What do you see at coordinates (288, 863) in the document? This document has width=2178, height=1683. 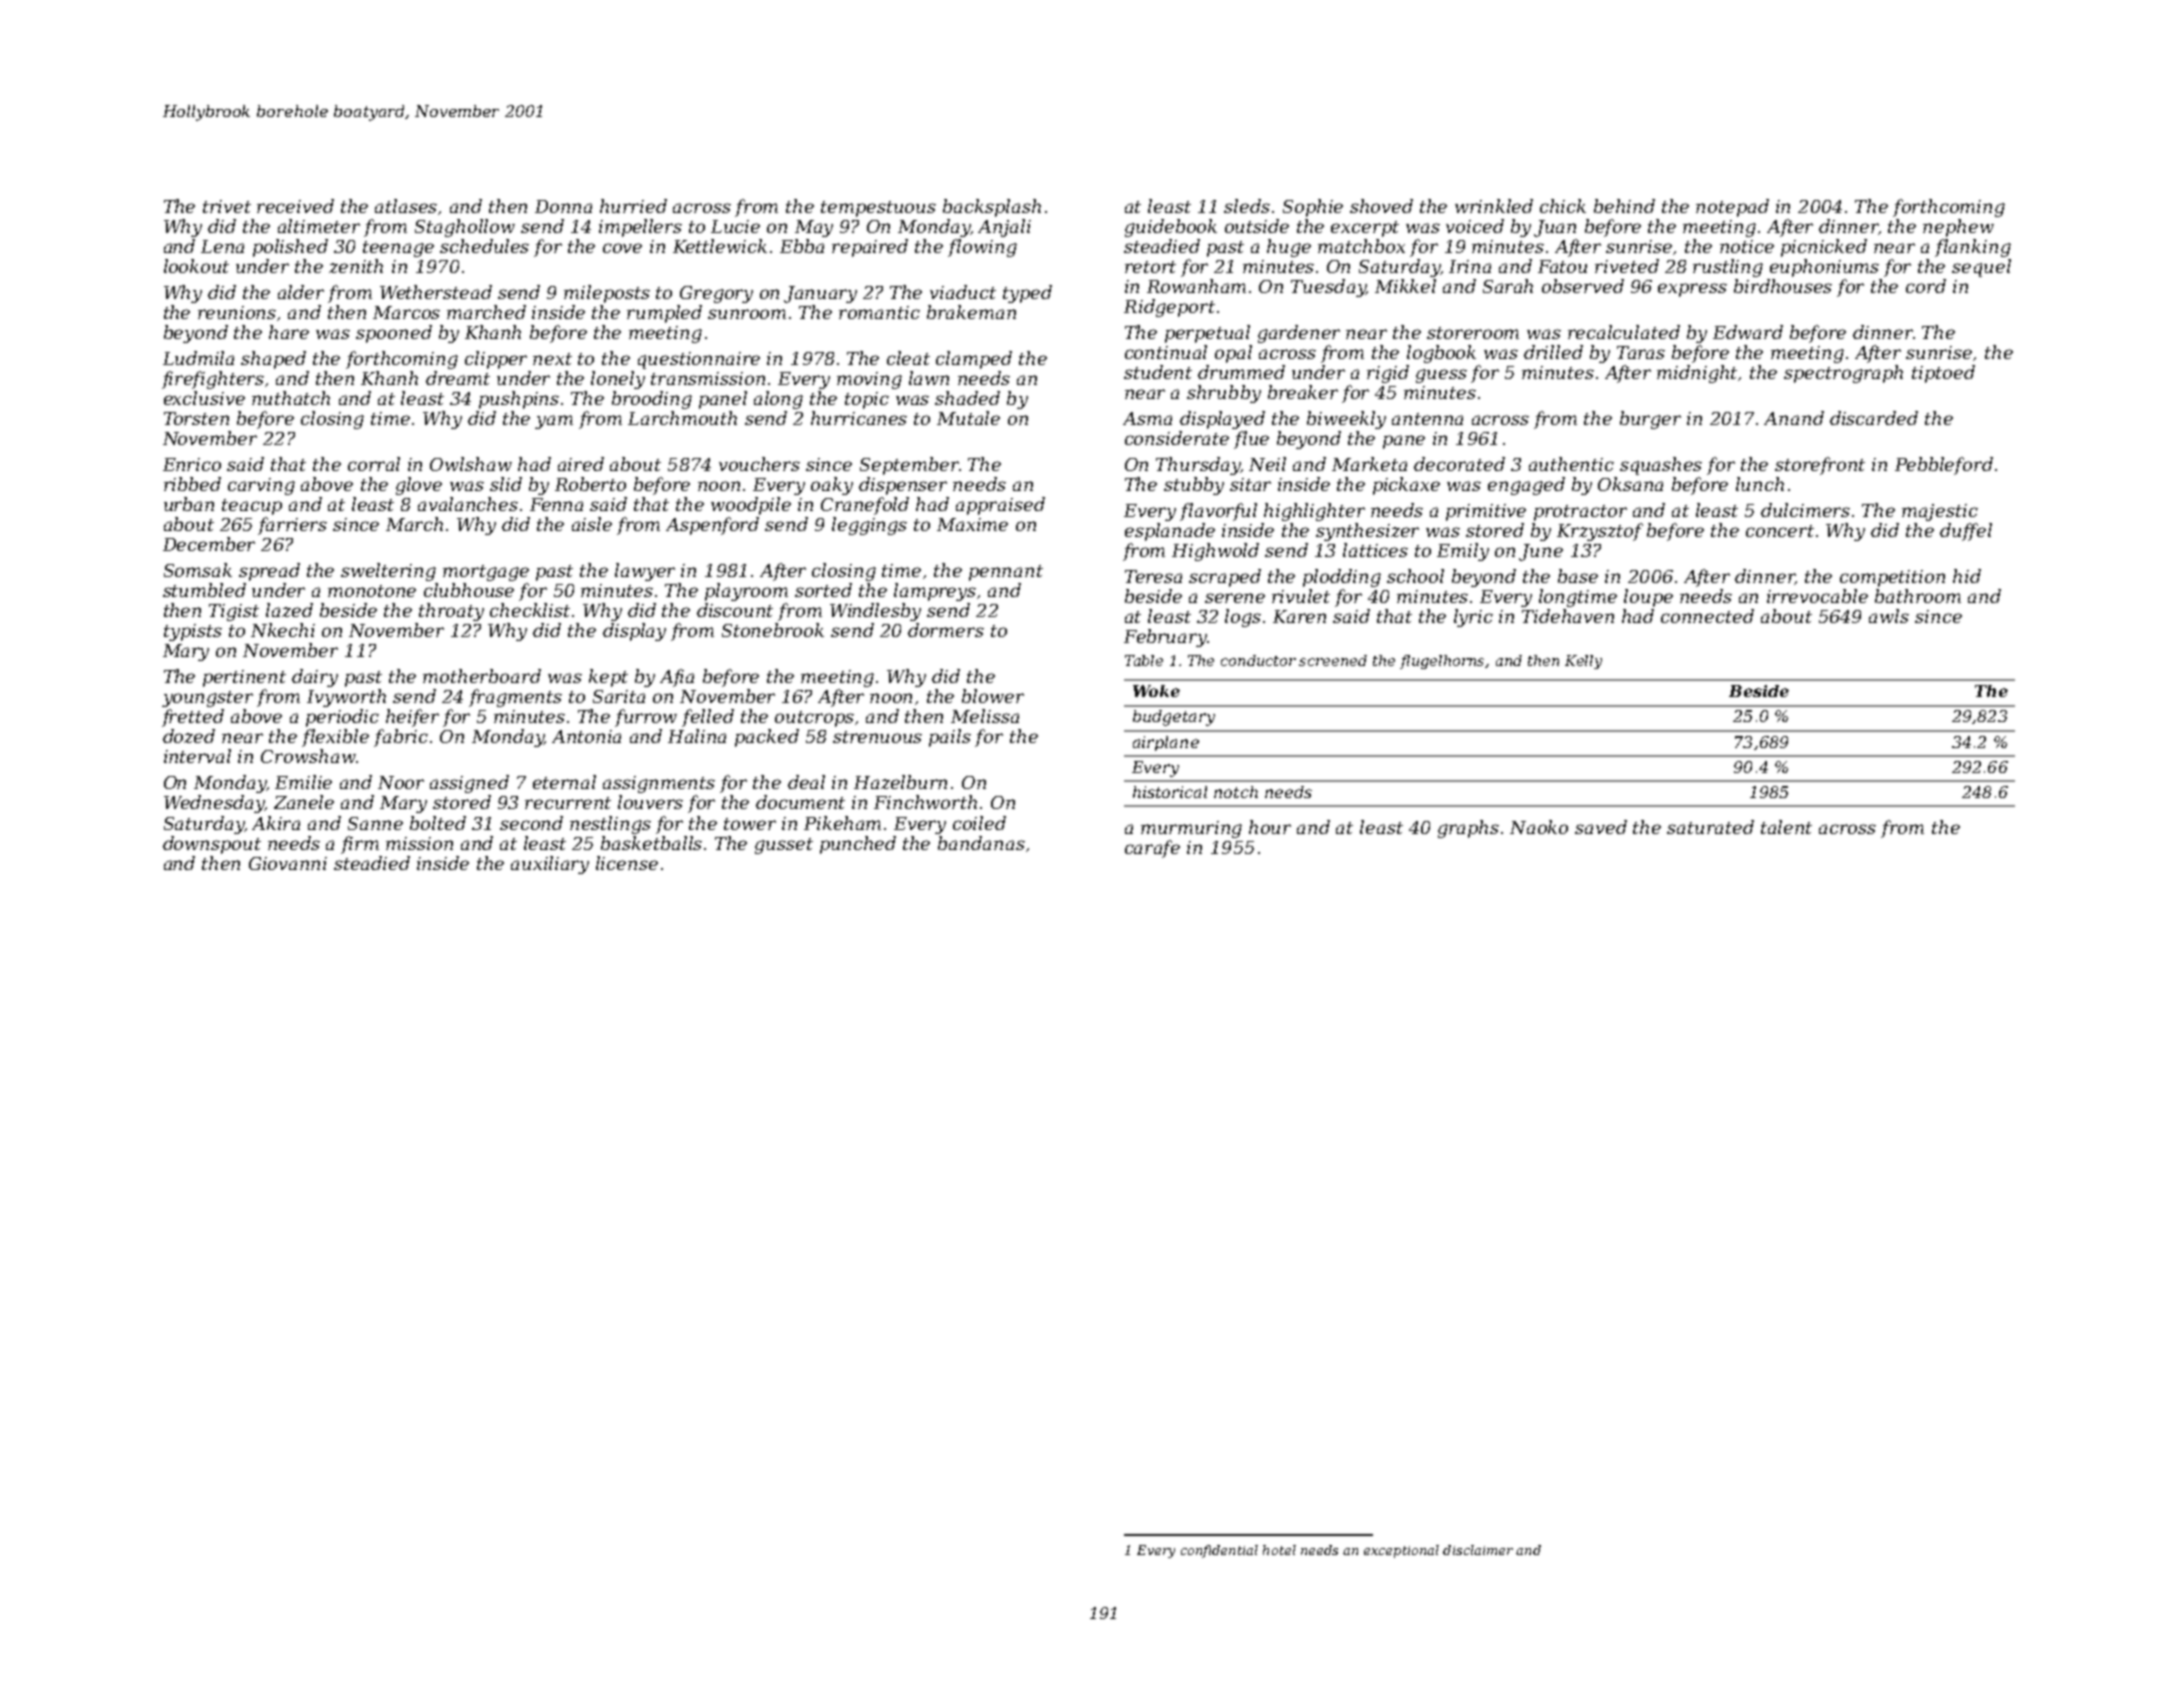 I see `Giovanni` at bounding box center [288, 863].
